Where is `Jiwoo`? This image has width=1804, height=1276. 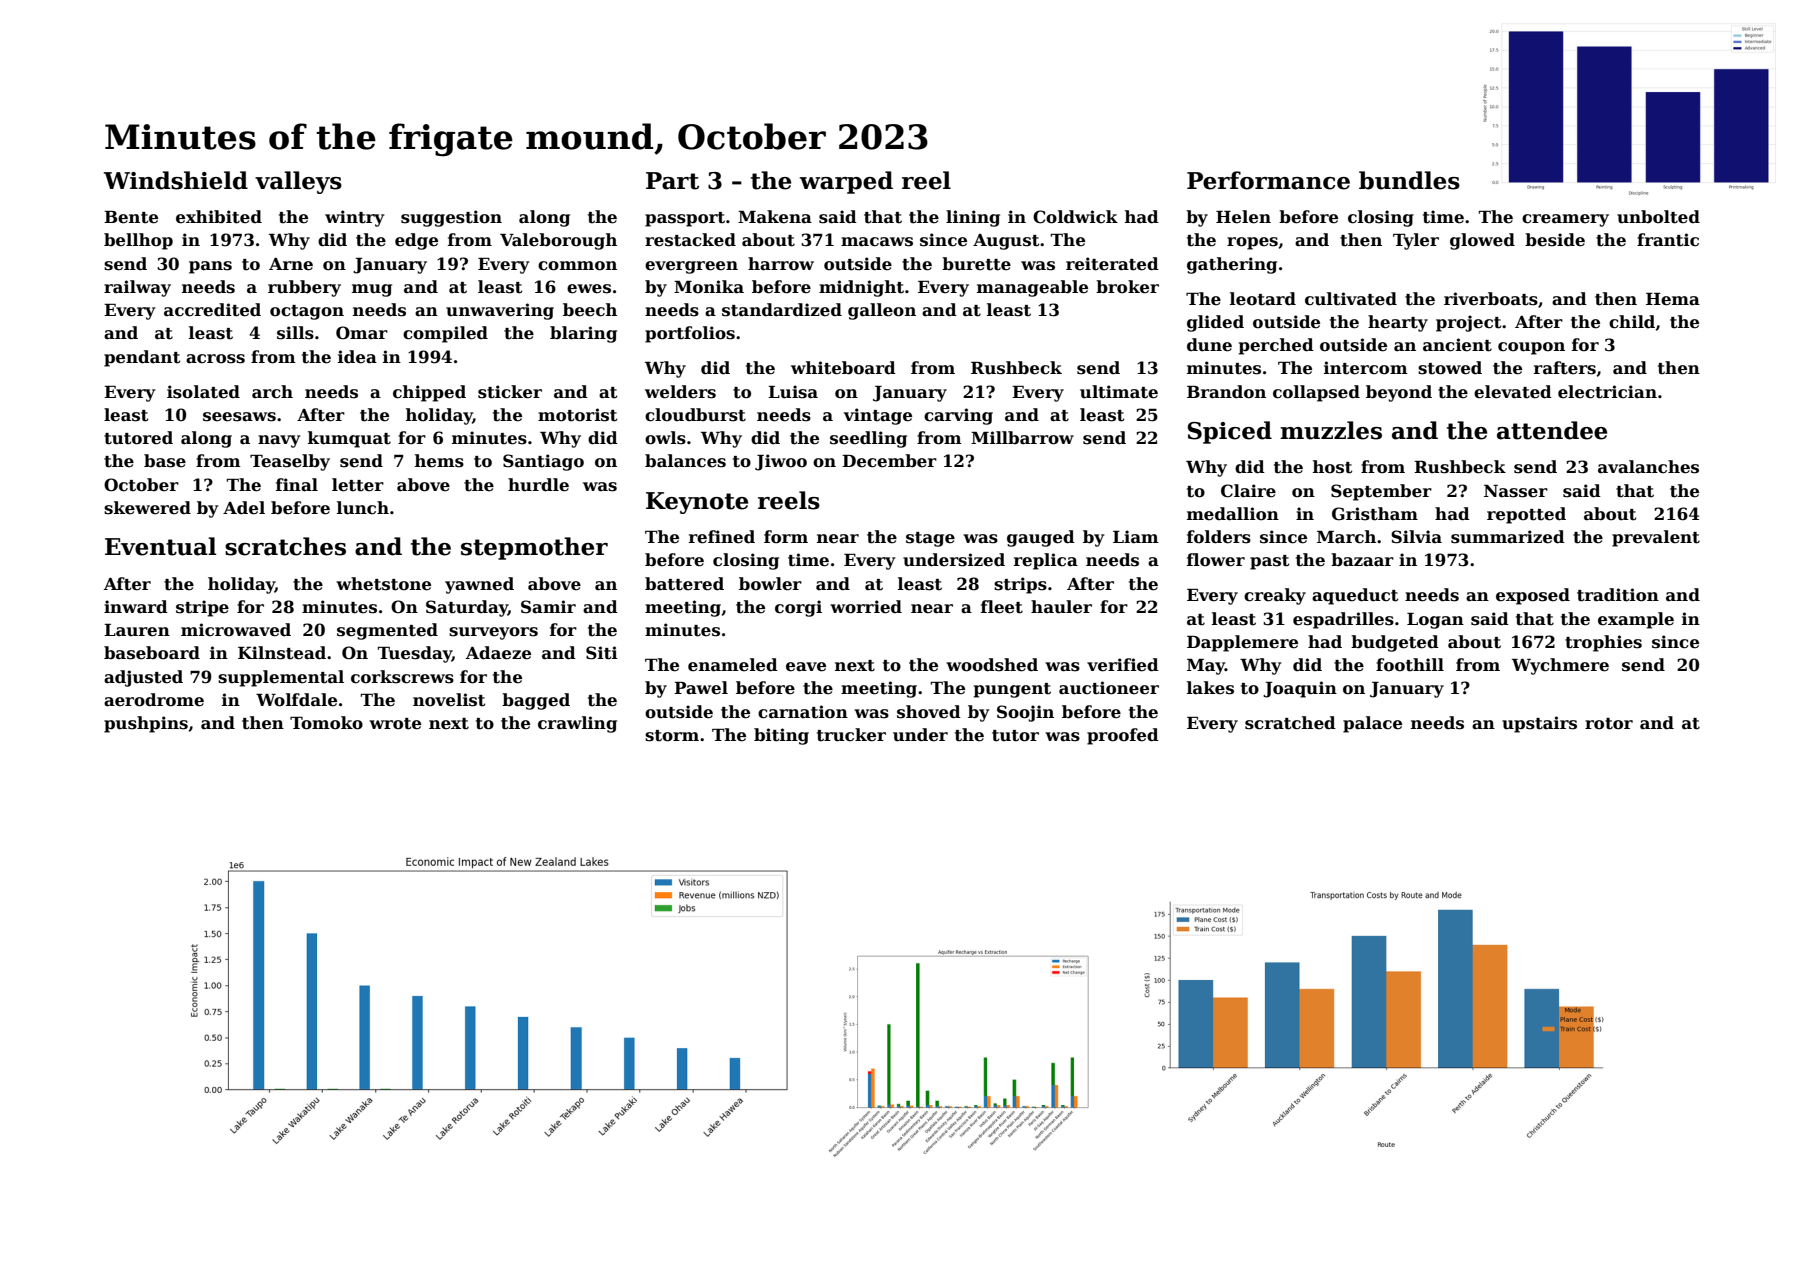 Jiwoo is located at coordinates (781, 462).
